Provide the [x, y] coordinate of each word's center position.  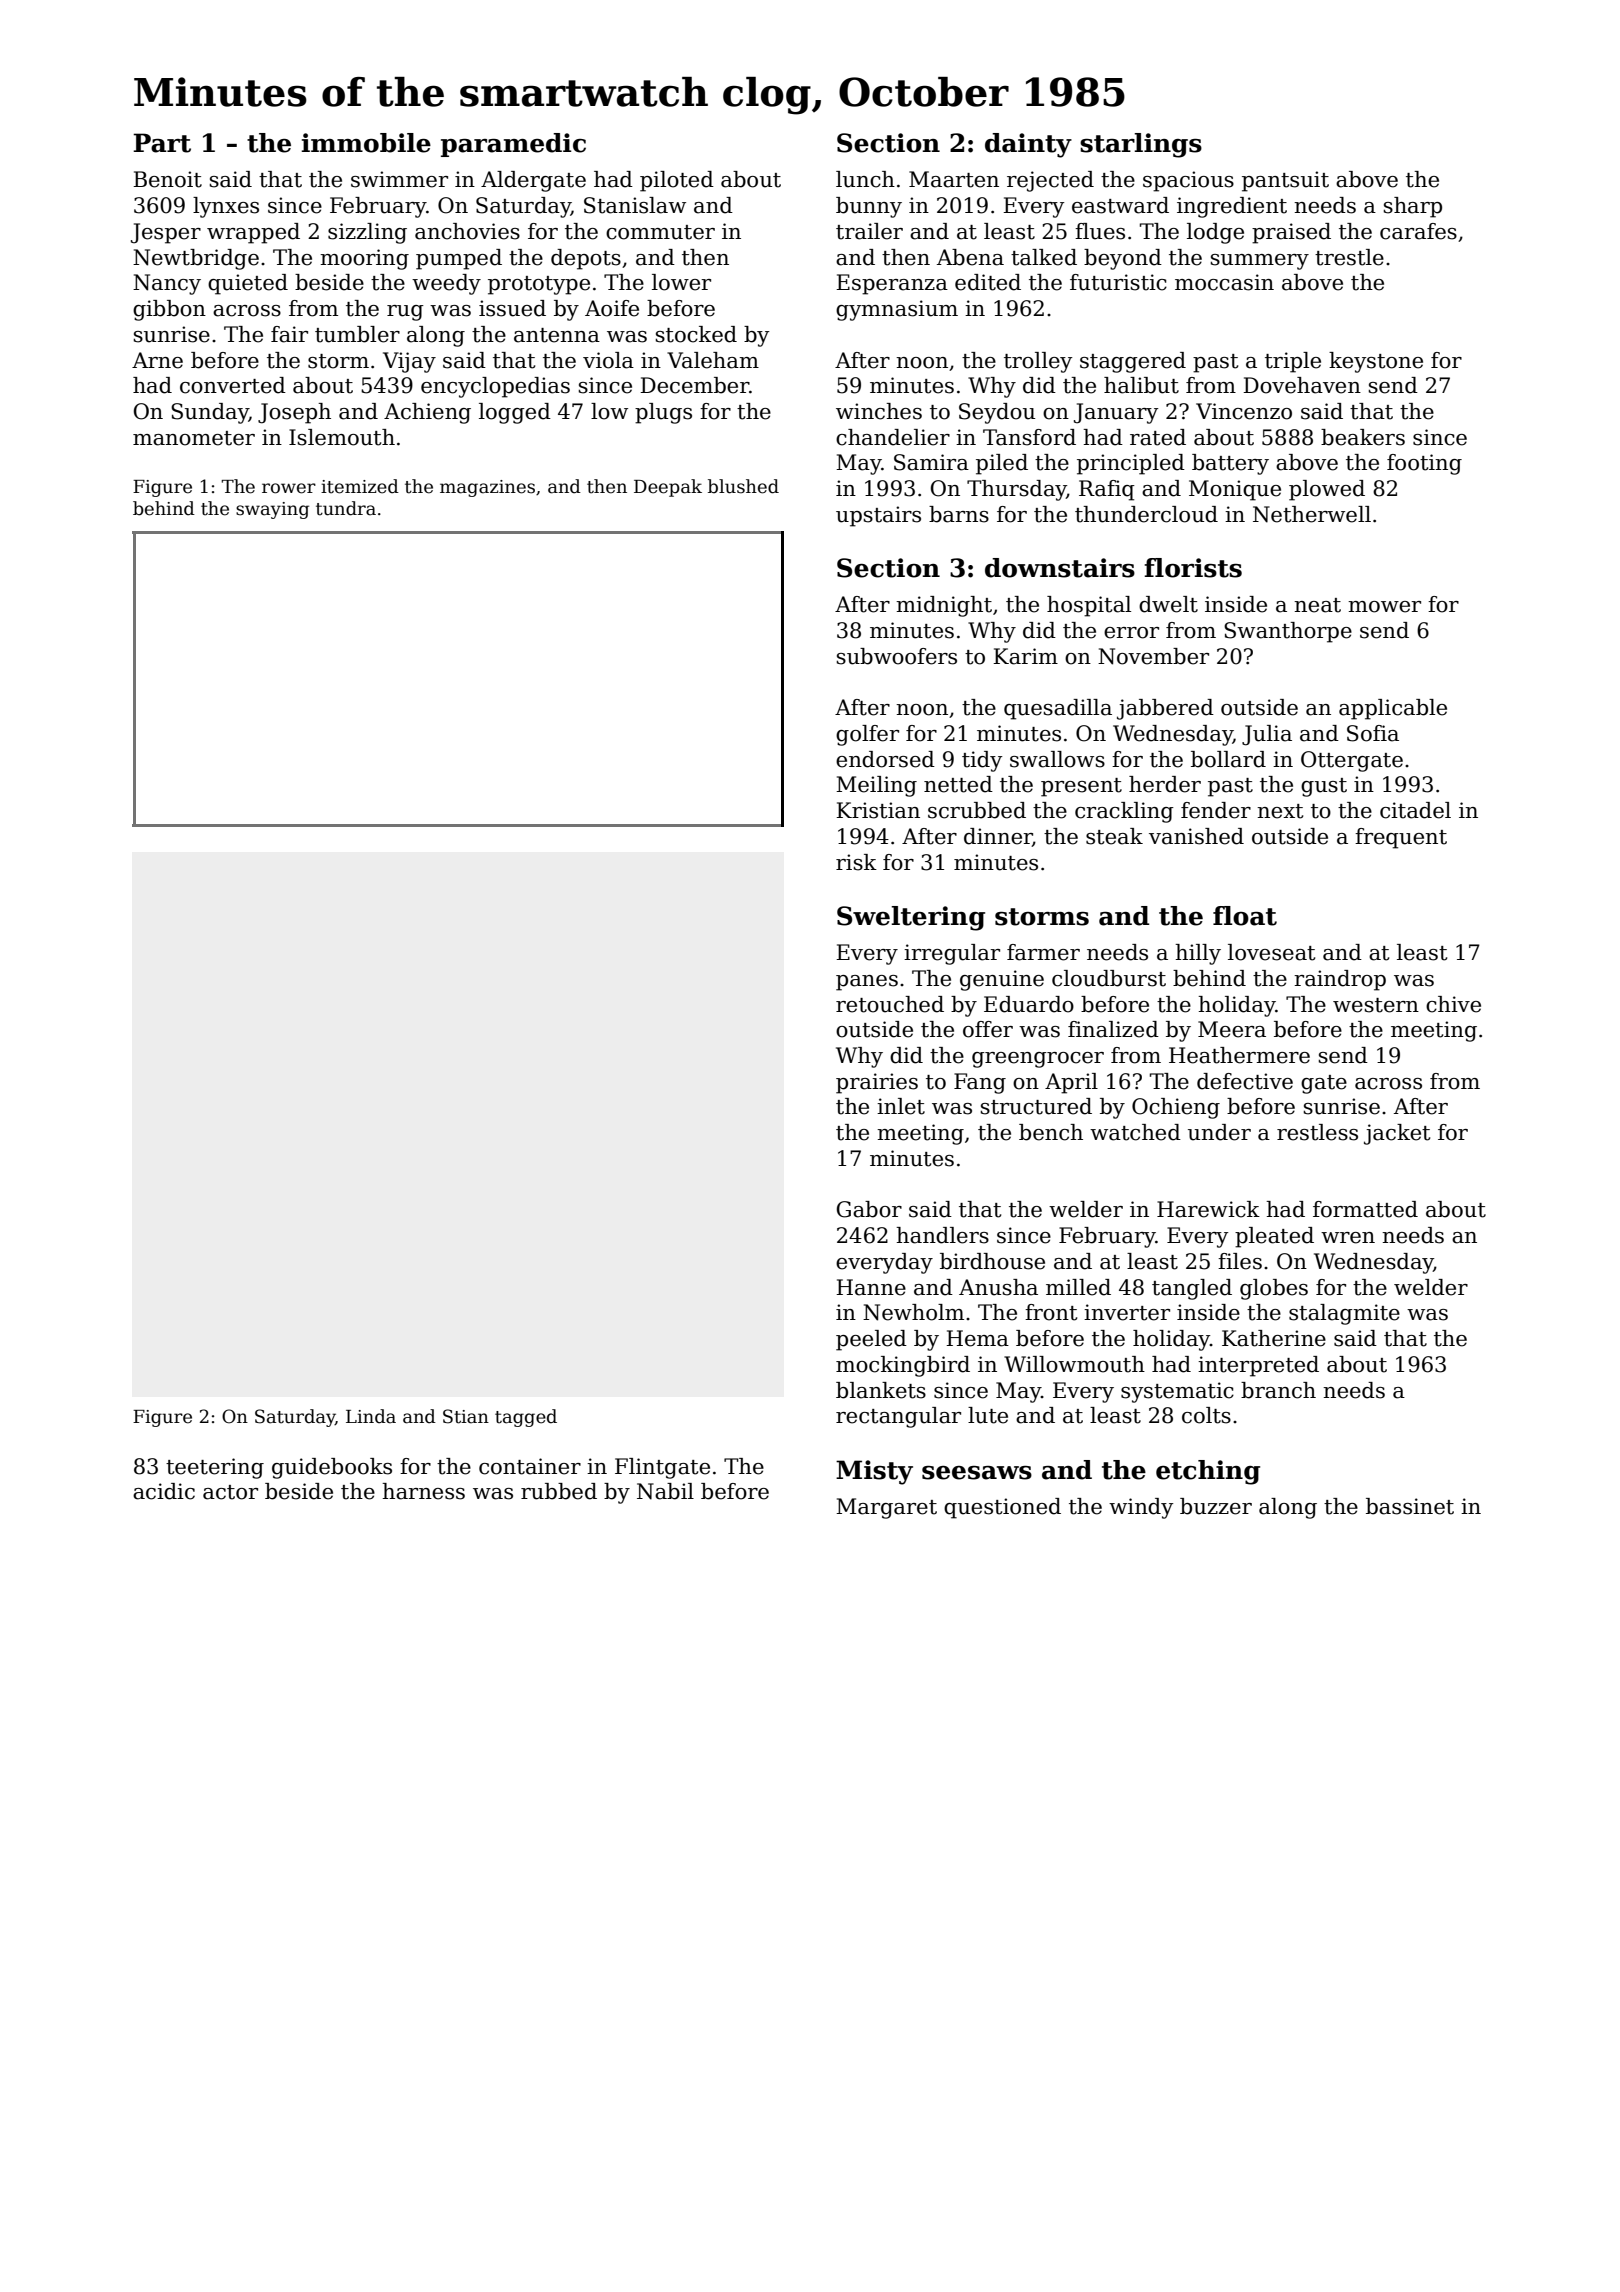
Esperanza [892, 284]
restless [1317, 1132]
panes [867, 983]
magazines [487, 488]
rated [1158, 437]
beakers [1363, 437]
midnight [944, 606]
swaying [272, 510]
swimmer [399, 179]
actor [230, 1492]
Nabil [665, 1491]
